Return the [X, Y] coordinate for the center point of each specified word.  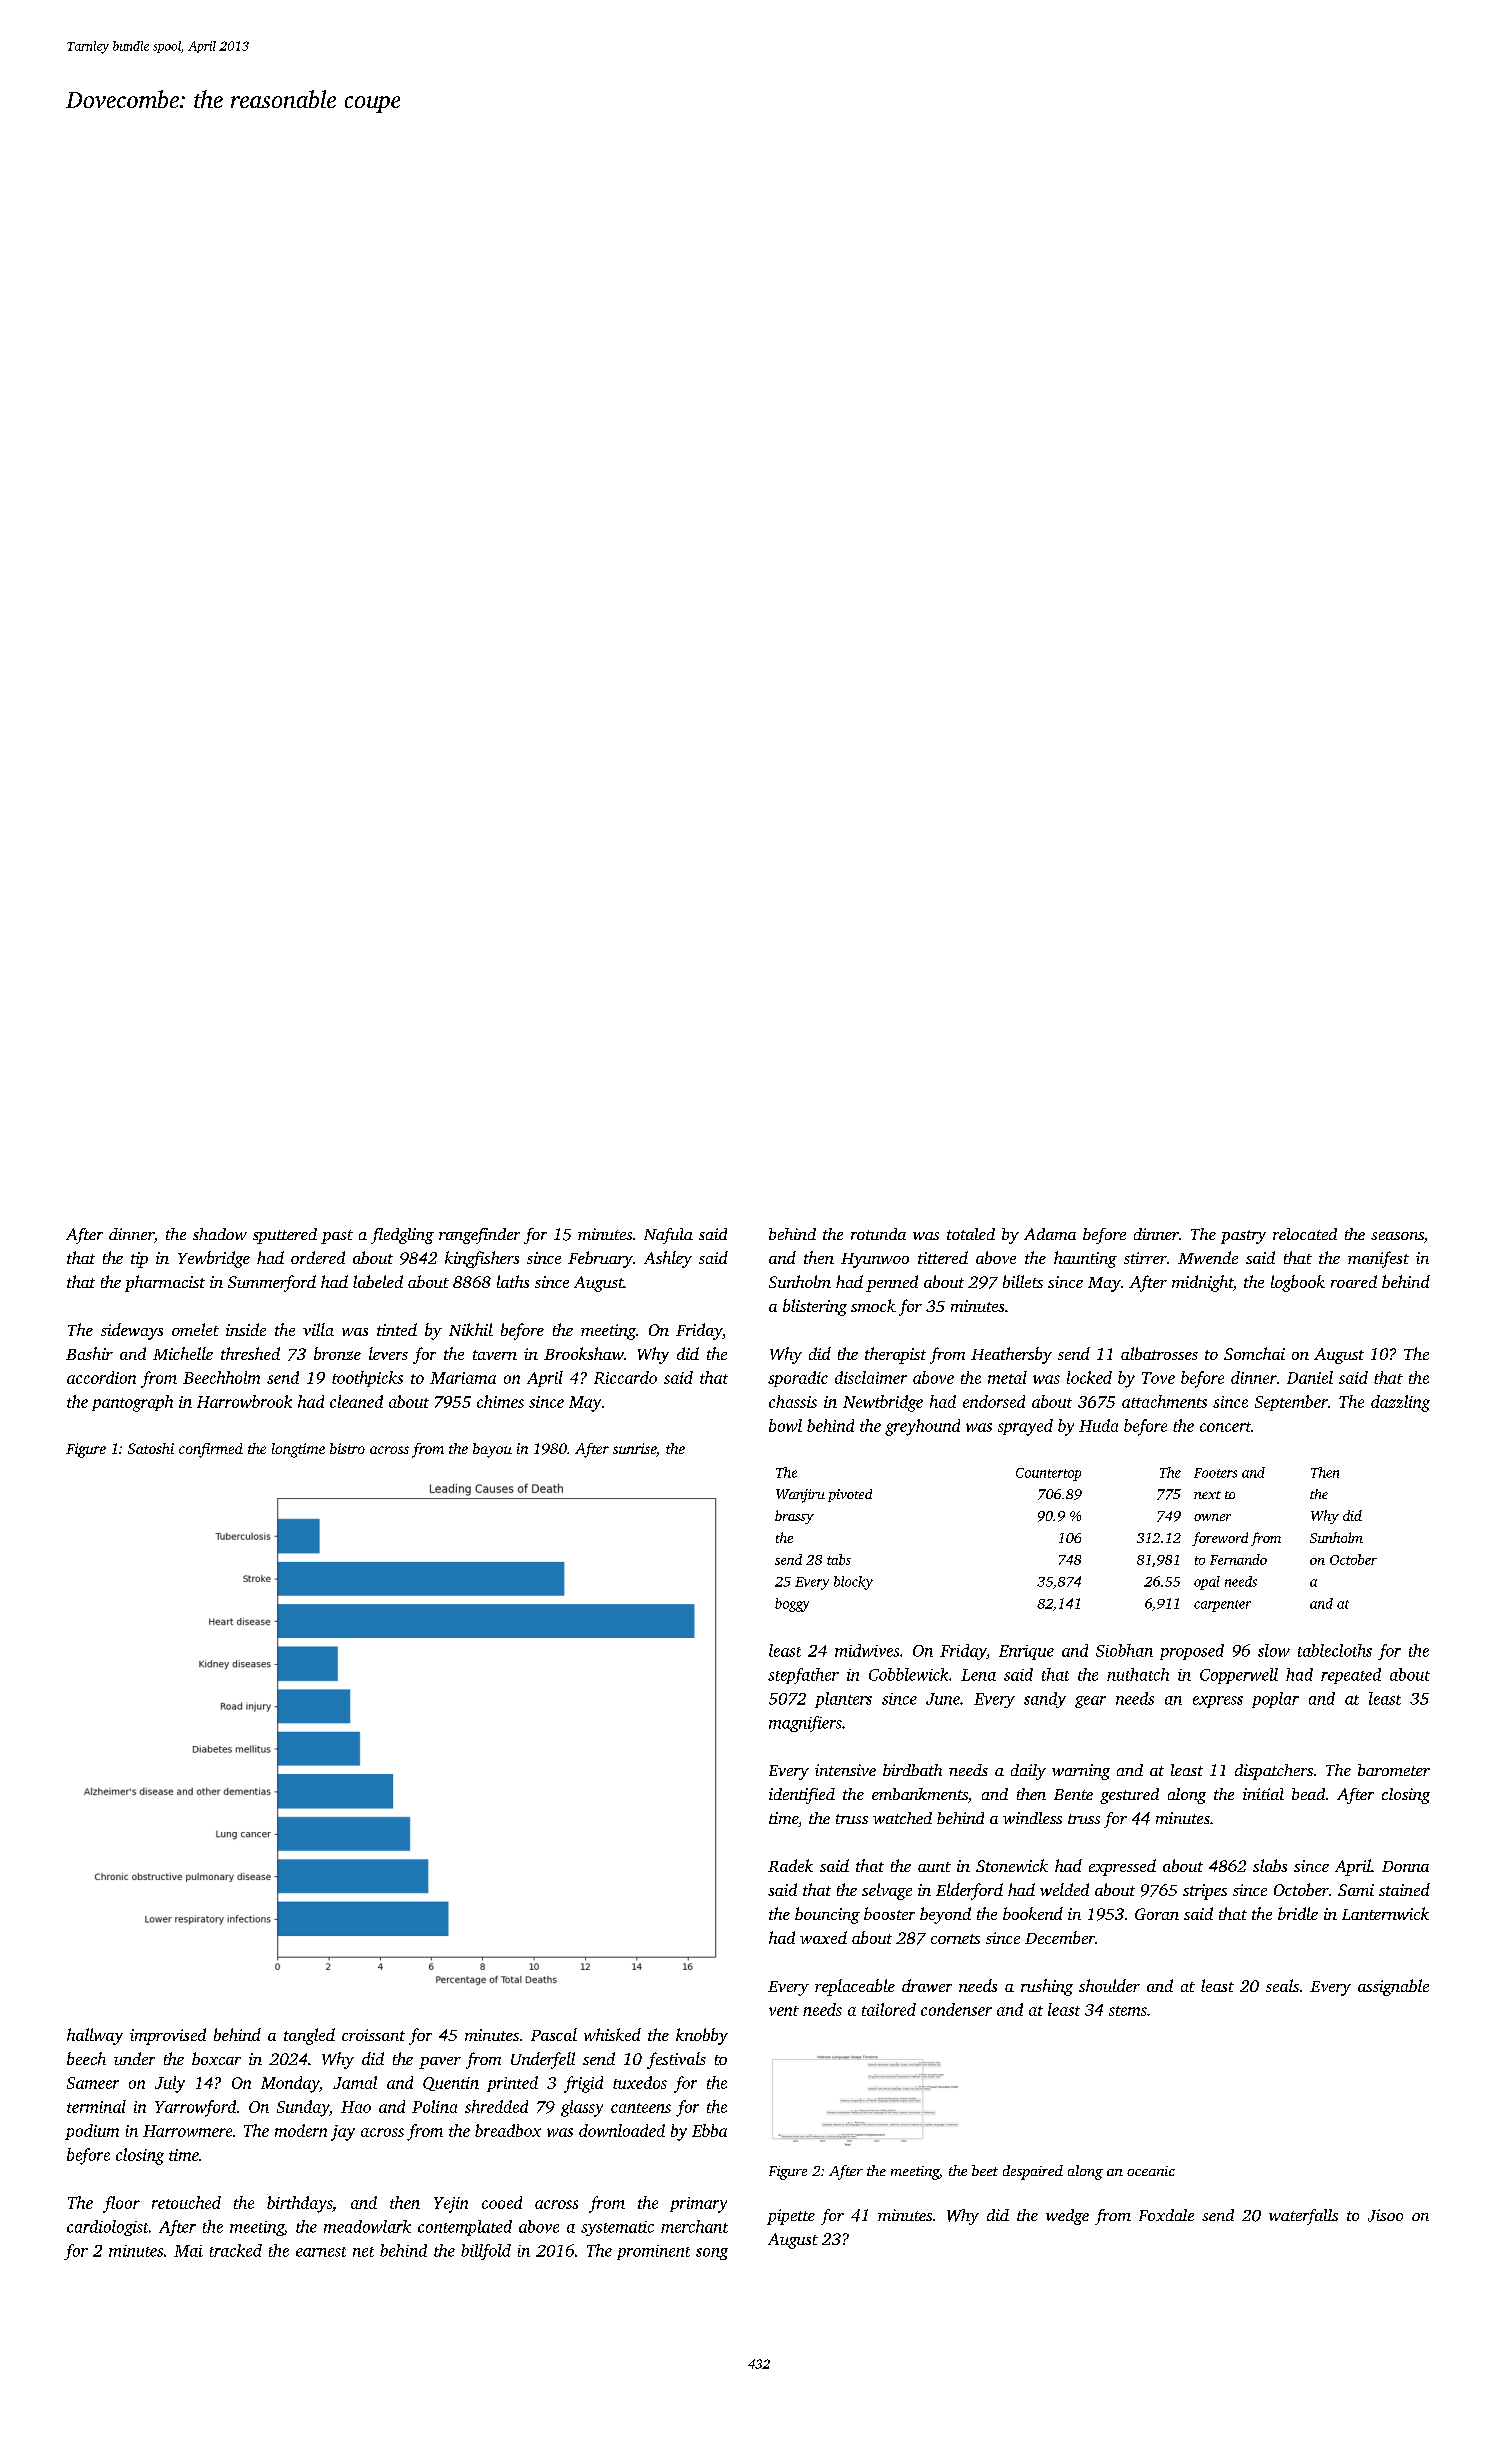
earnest [321, 2252]
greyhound [922, 1427]
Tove [1158, 1378]
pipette [791, 2217]
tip [139, 1260]
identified [802, 1796]
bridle [1298, 1913]
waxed [823, 1937]
